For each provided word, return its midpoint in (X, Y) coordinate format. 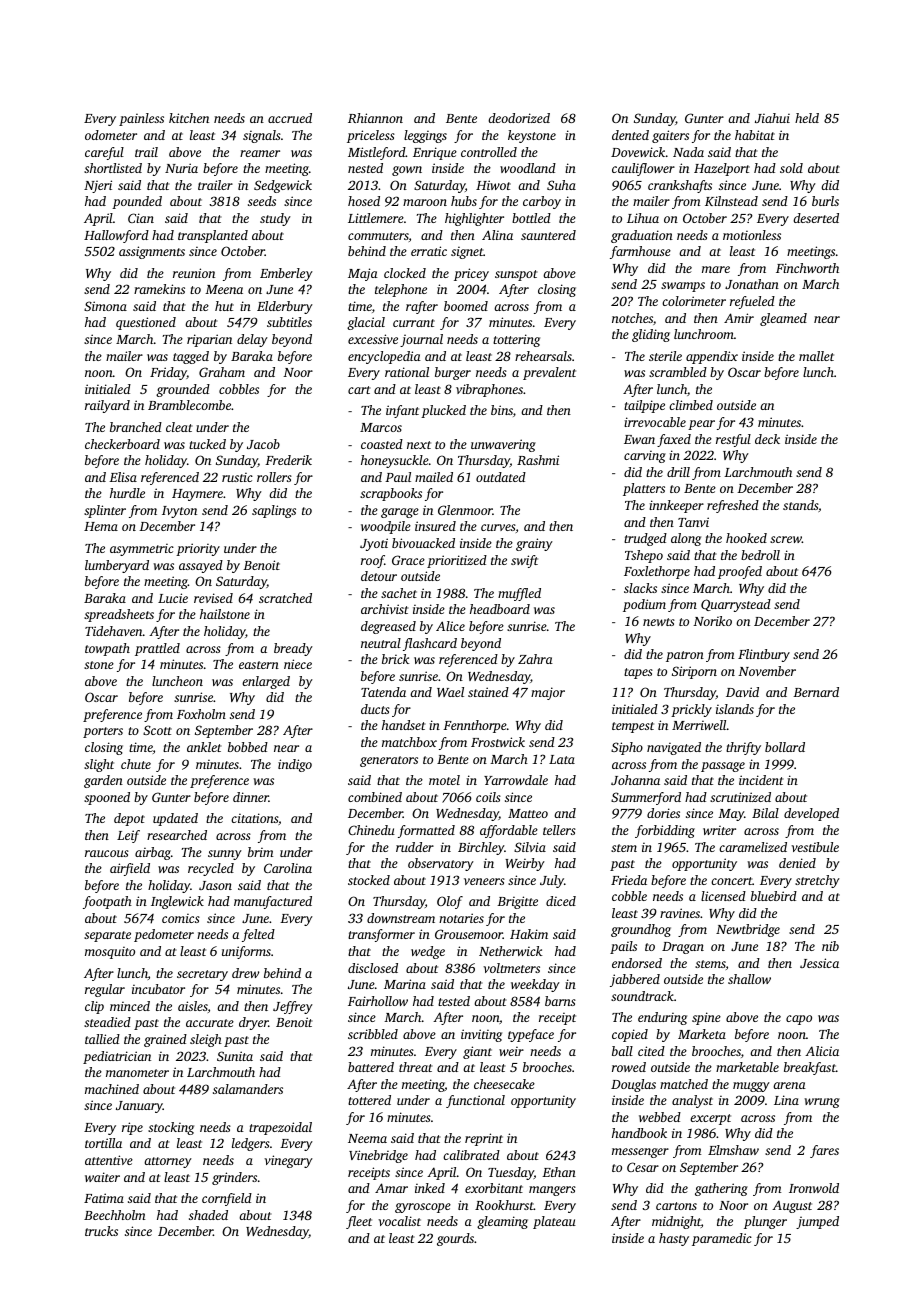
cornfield (227, 1199)
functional (475, 1101)
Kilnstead (731, 201)
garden (103, 781)
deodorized (519, 118)
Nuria (181, 168)
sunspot (516, 275)
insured (435, 526)
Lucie (173, 598)
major (548, 693)
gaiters (670, 136)
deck (767, 439)
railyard (107, 406)
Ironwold (814, 1188)
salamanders (248, 1089)
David (742, 692)
